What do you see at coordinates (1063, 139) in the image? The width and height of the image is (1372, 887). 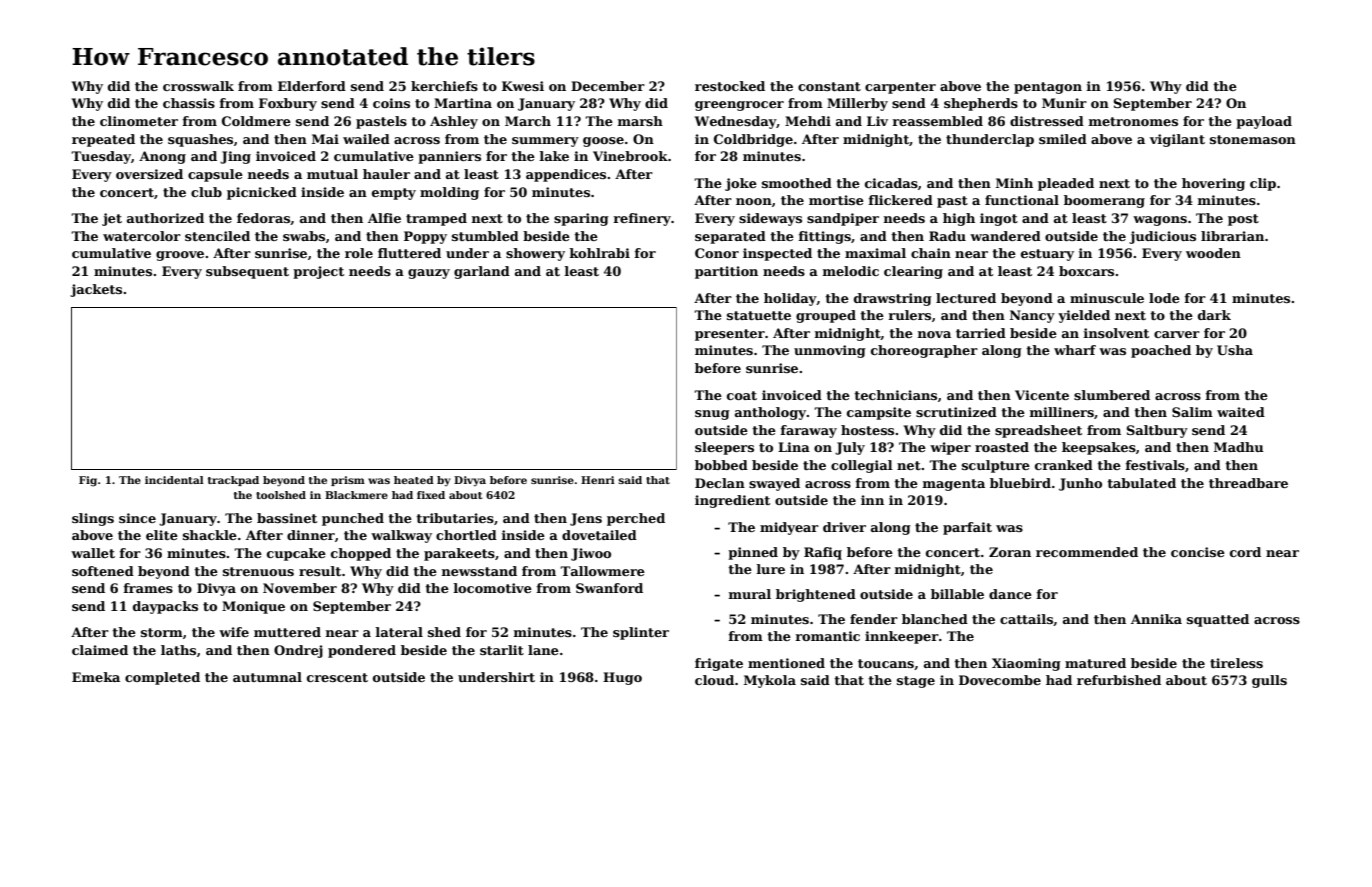 I see `smiled` at bounding box center [1063, 139].
